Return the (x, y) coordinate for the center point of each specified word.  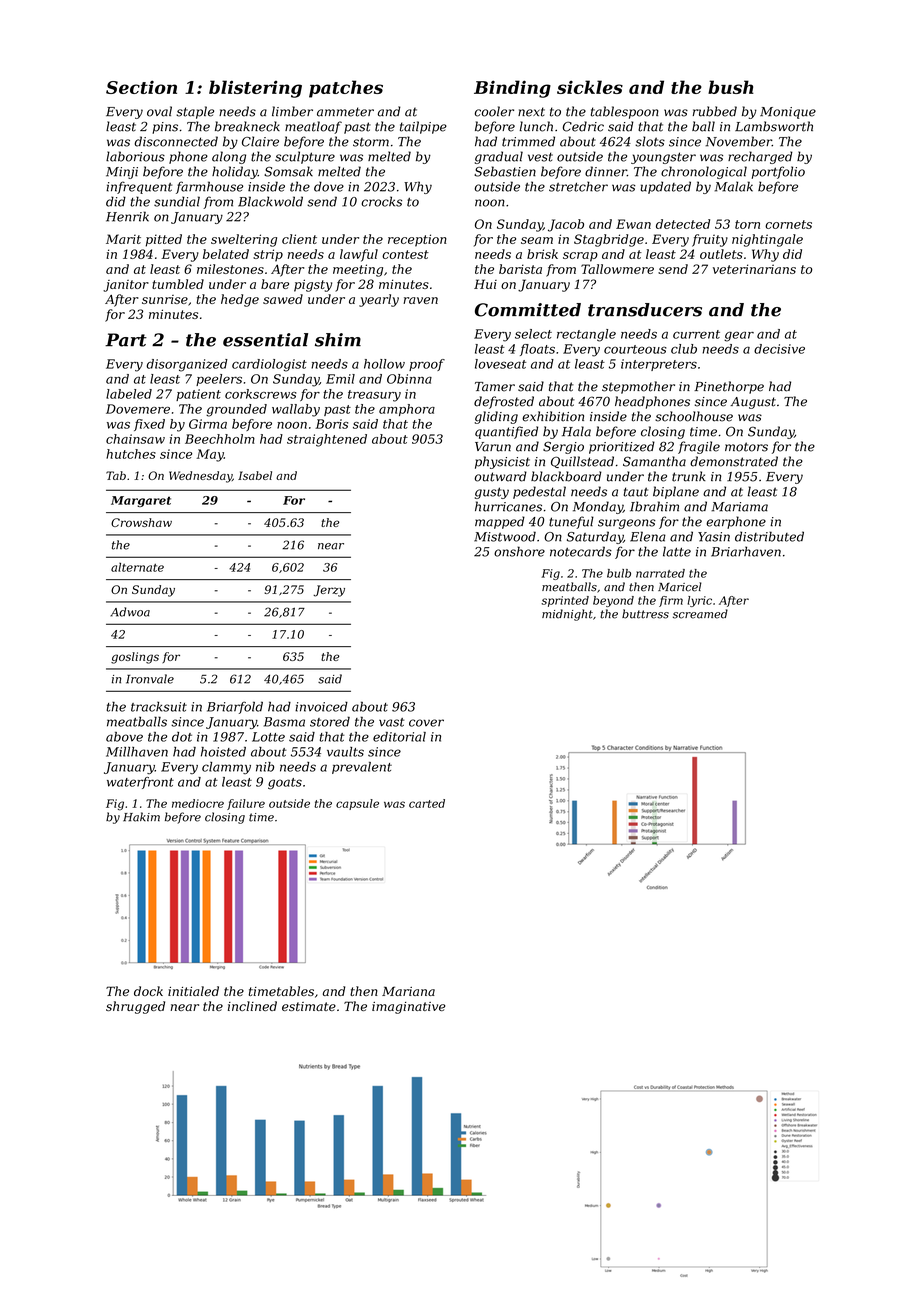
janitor (126, 286)
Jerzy (329, 591)
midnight (567, 615)
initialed (193, 991)
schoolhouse (694, 416)
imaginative (408, 1008)
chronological (704, 172)
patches (346, 89)
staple (195, 112)
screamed (700, 614)
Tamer (495, 387)
